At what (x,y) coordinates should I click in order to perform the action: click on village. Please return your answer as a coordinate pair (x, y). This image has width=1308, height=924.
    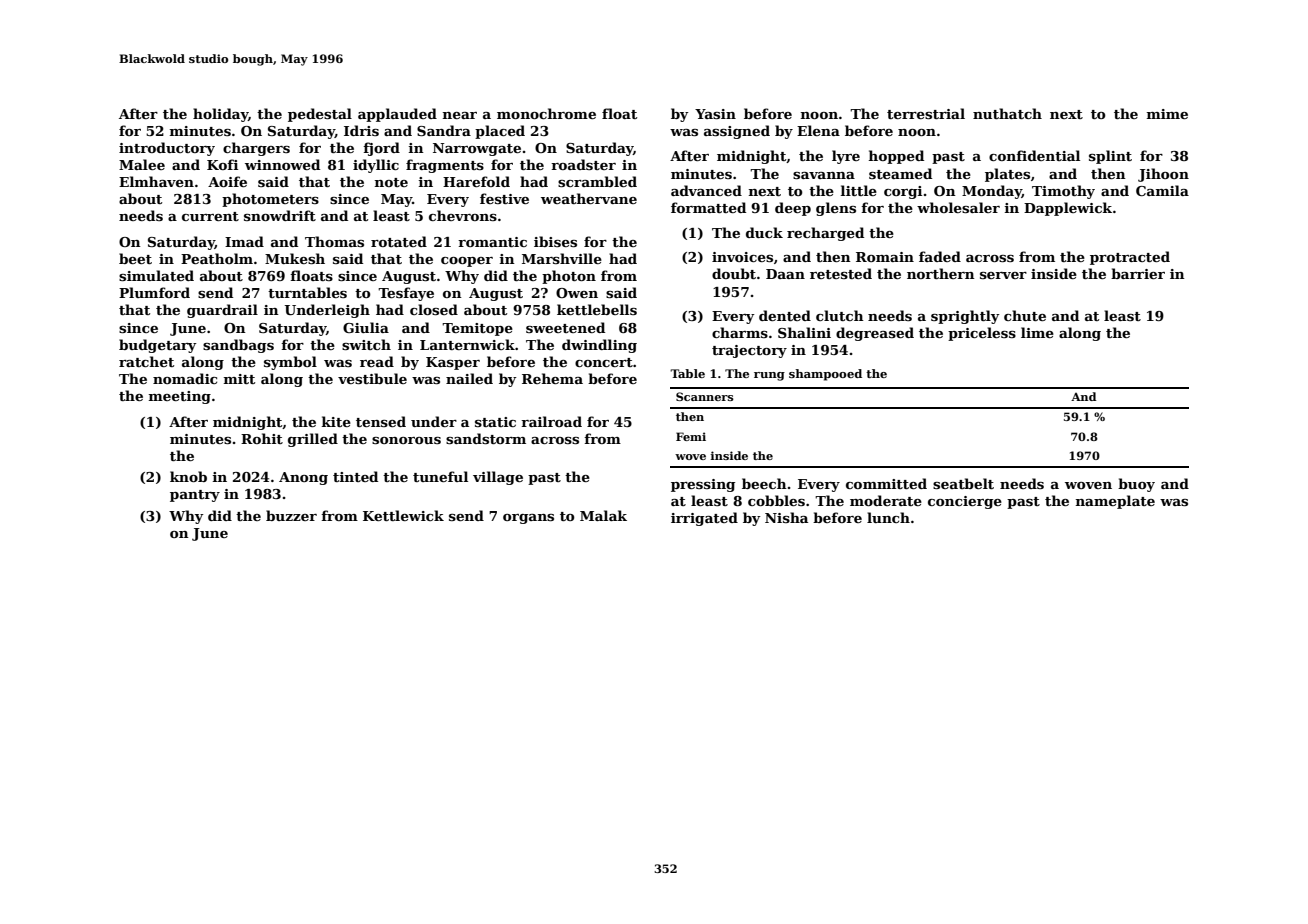
    Looking at the image, I should click on (498, 478).
